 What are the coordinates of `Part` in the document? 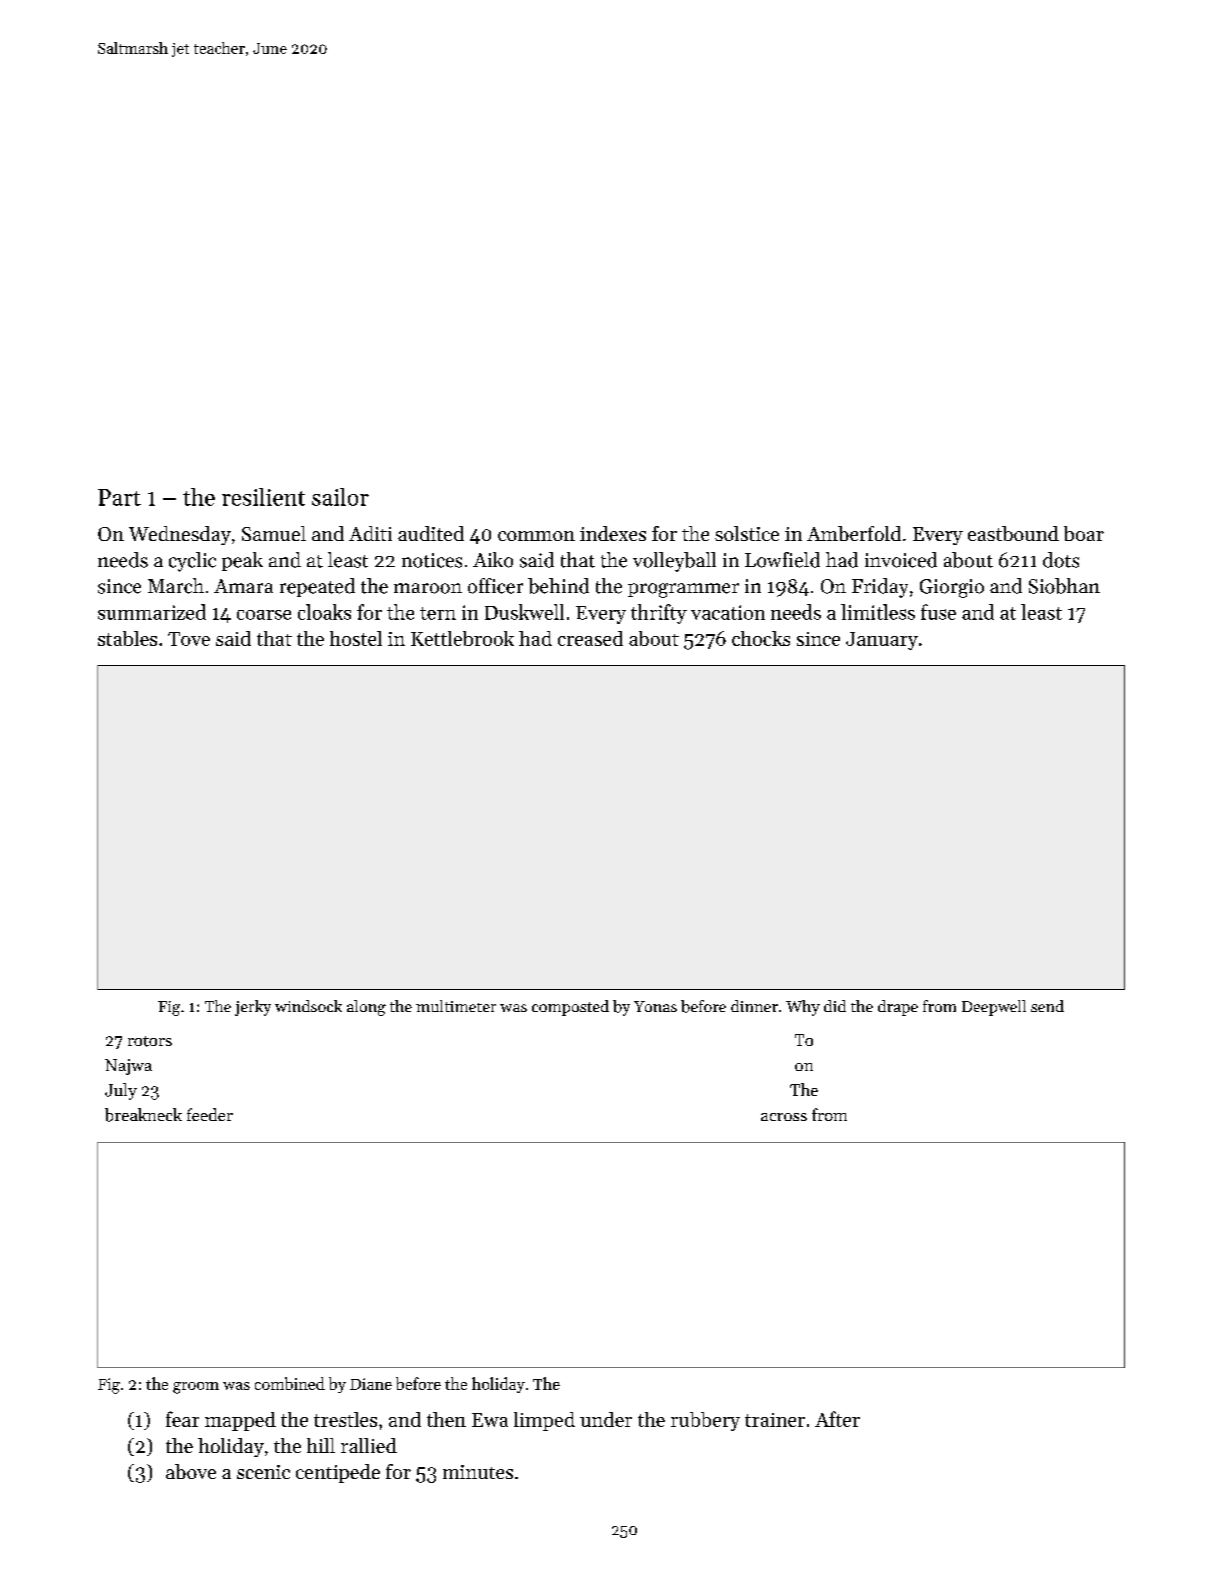 It's located at (119, 497).
